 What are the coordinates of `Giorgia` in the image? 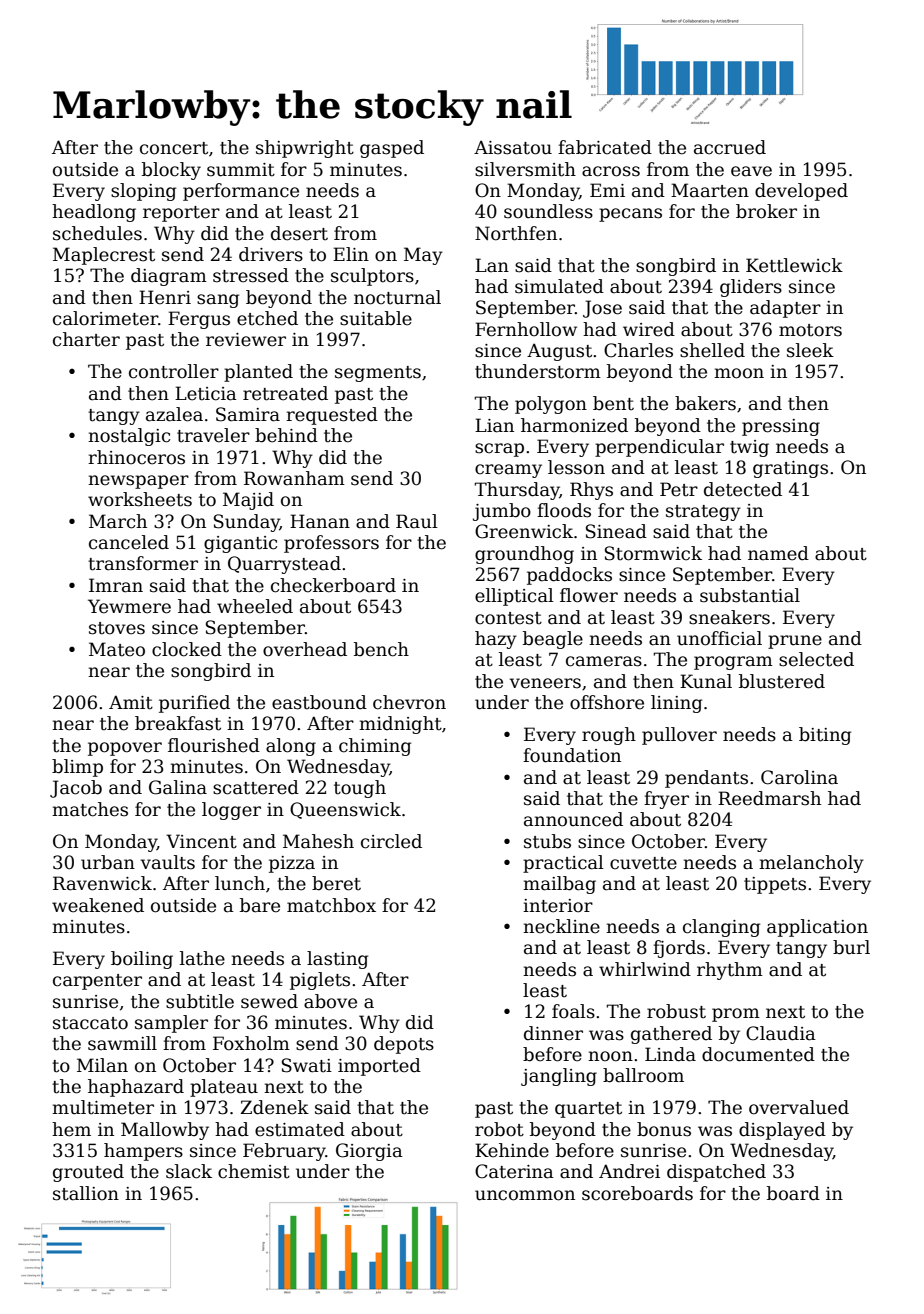 It's located at (369, 1152).
